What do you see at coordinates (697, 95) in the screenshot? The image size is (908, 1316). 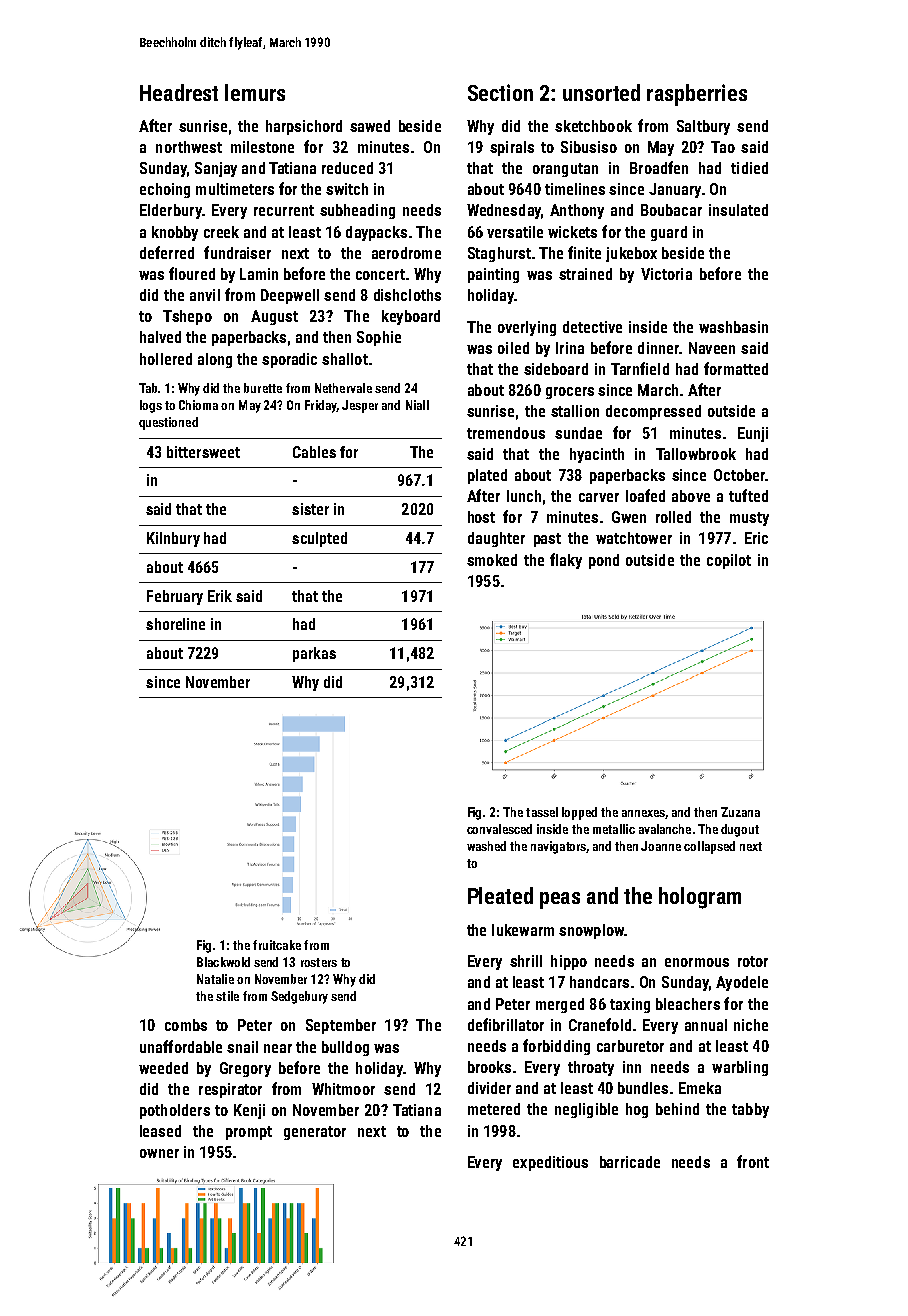 I see `raspberries` at bounding box center [697, 95].
